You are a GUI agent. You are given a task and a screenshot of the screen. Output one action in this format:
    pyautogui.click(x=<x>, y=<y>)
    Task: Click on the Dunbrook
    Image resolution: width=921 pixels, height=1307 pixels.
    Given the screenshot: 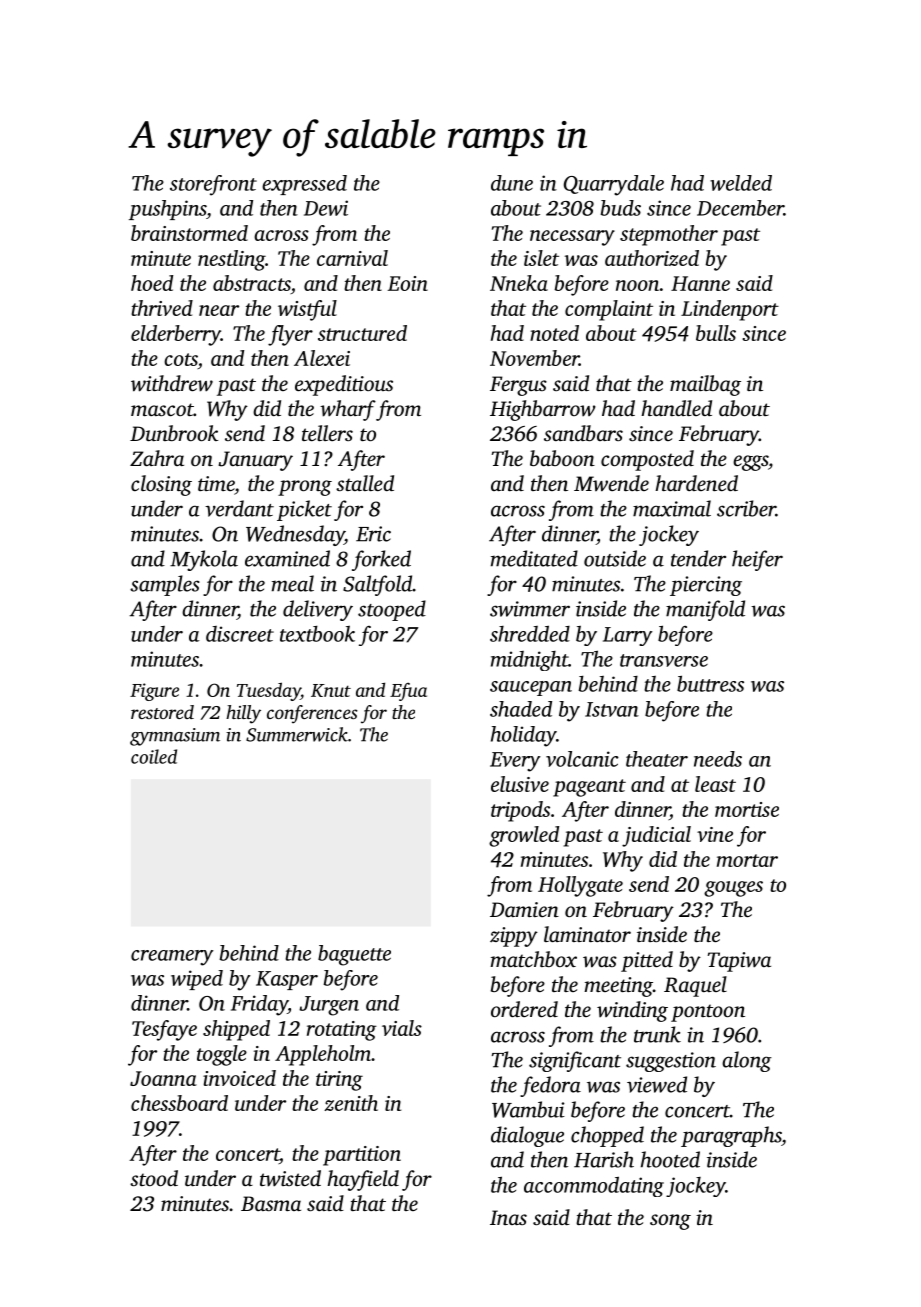 What is the action you would take?
    pyautogui.click(x=174, y=433)
